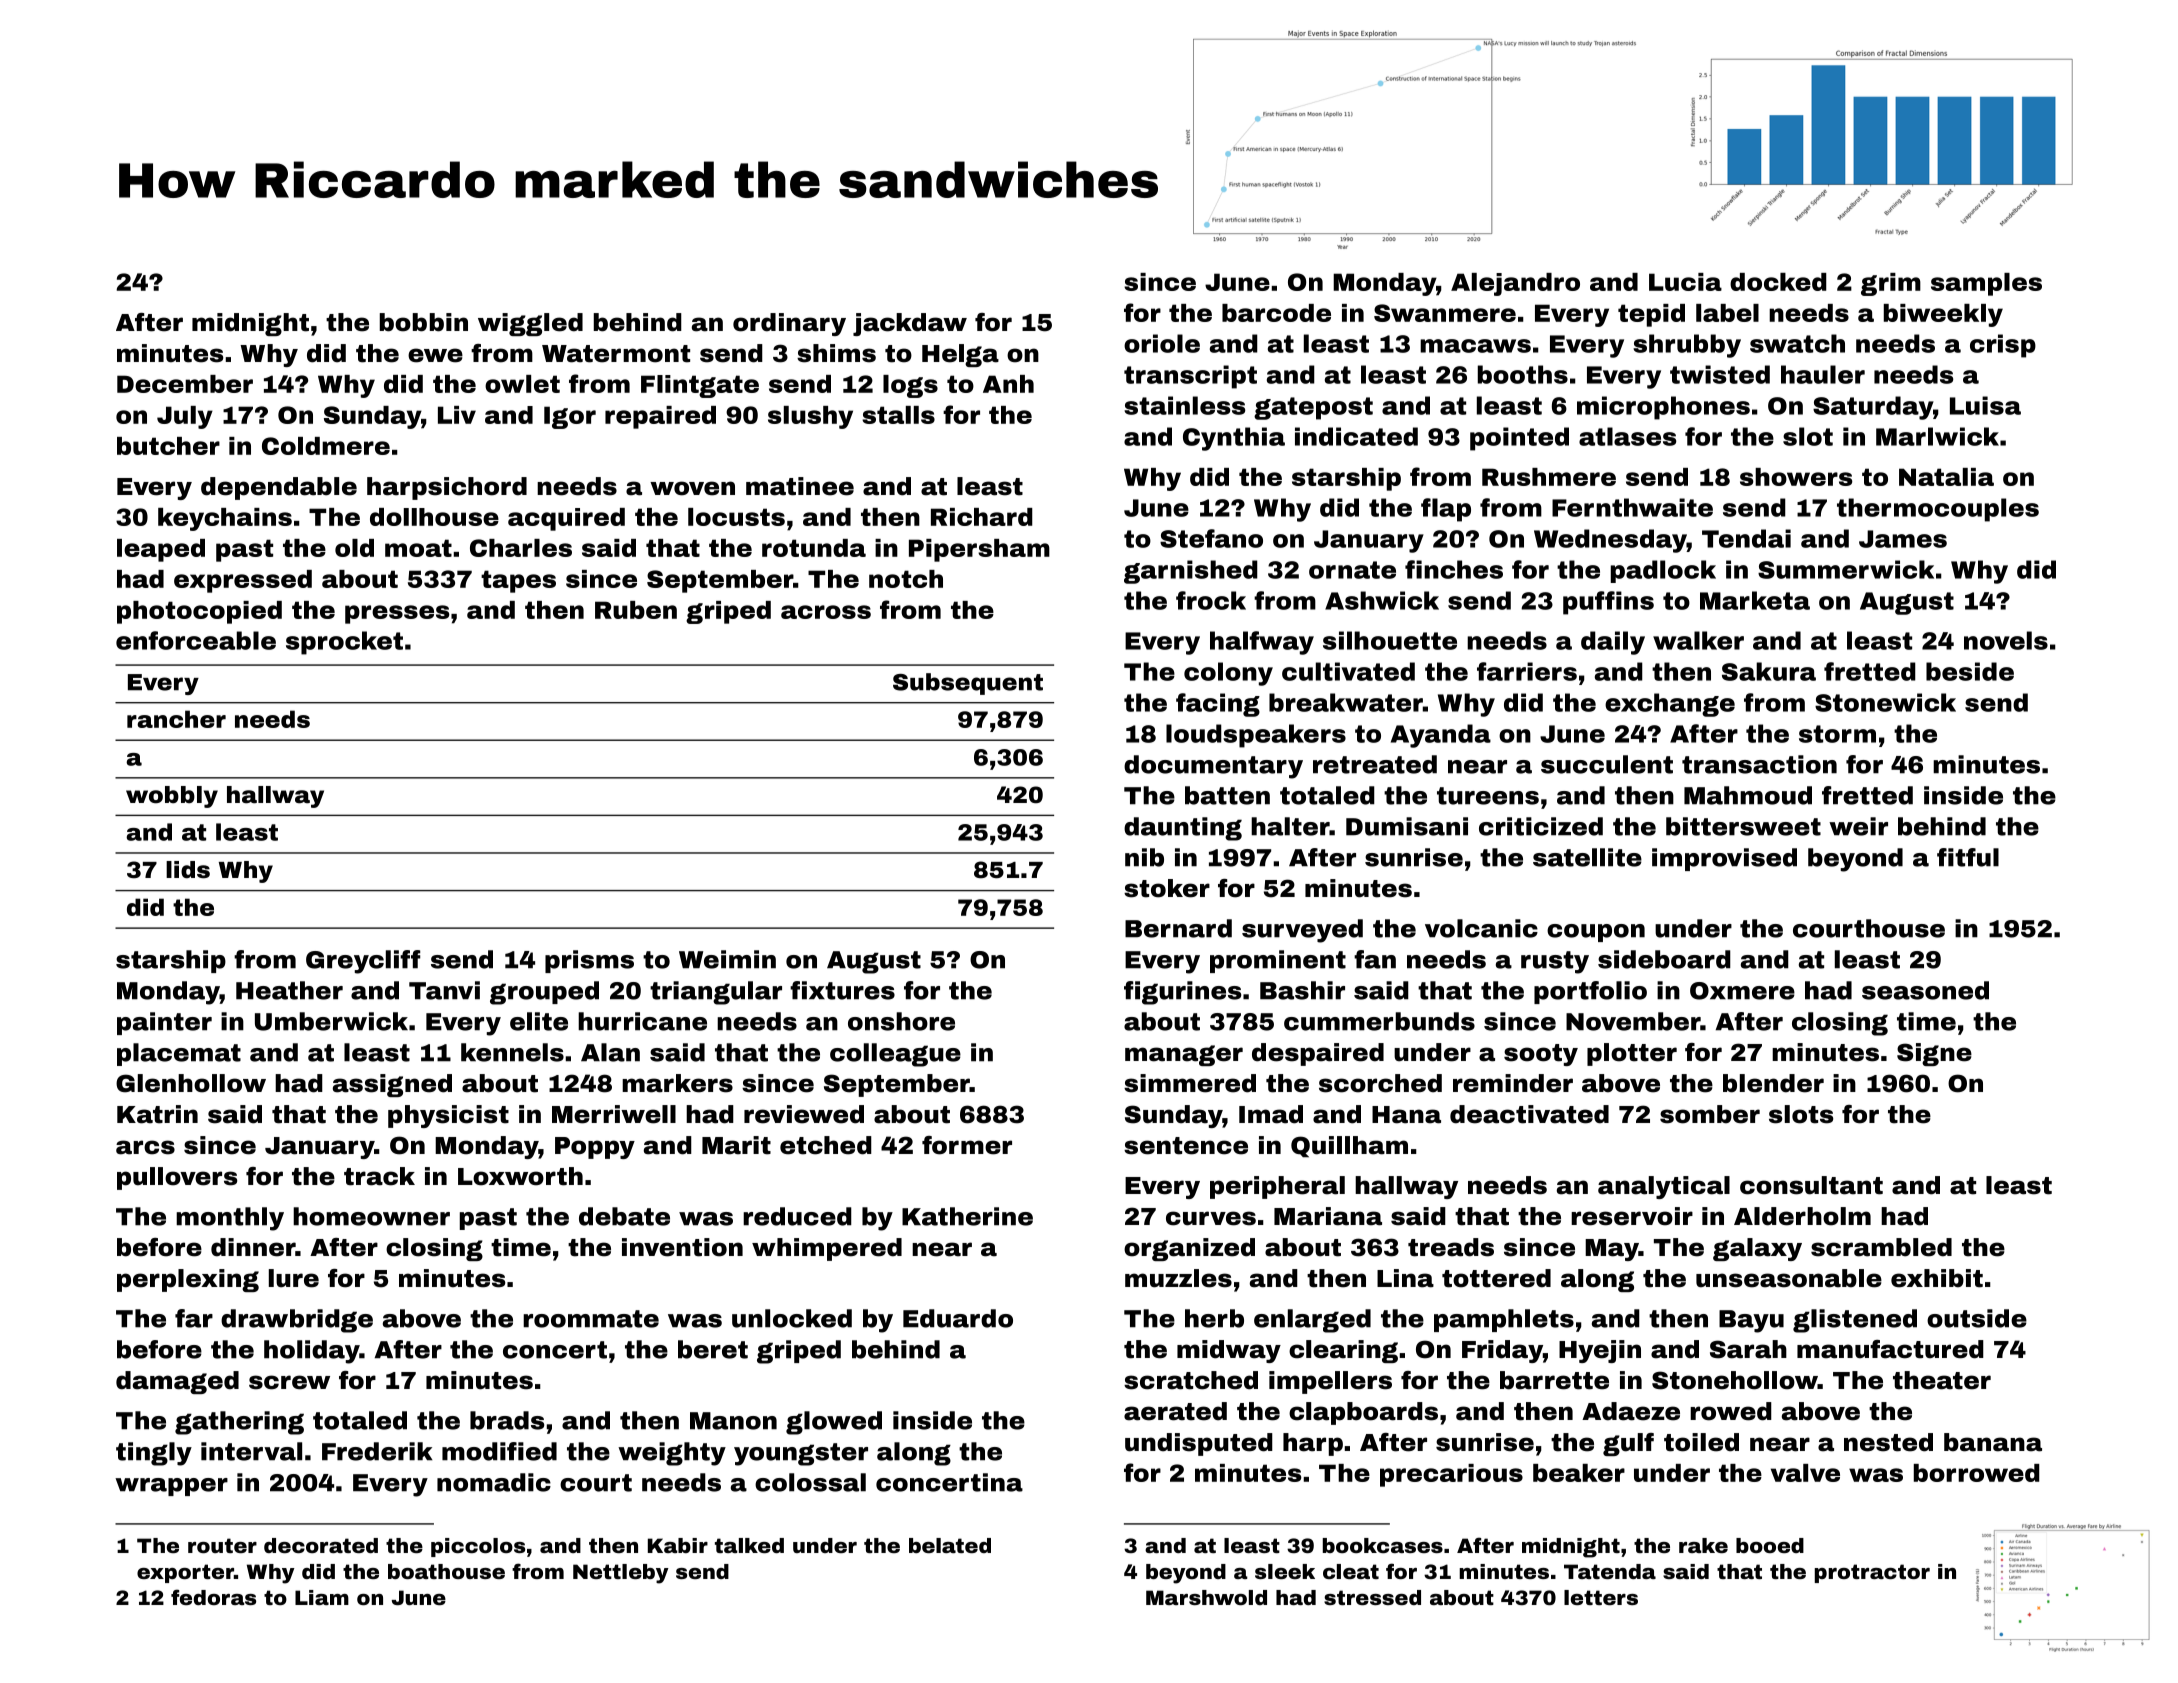 The width and height of the screenshot is (2178, 1683). I want to click on fitful, so click(1968, 857).
